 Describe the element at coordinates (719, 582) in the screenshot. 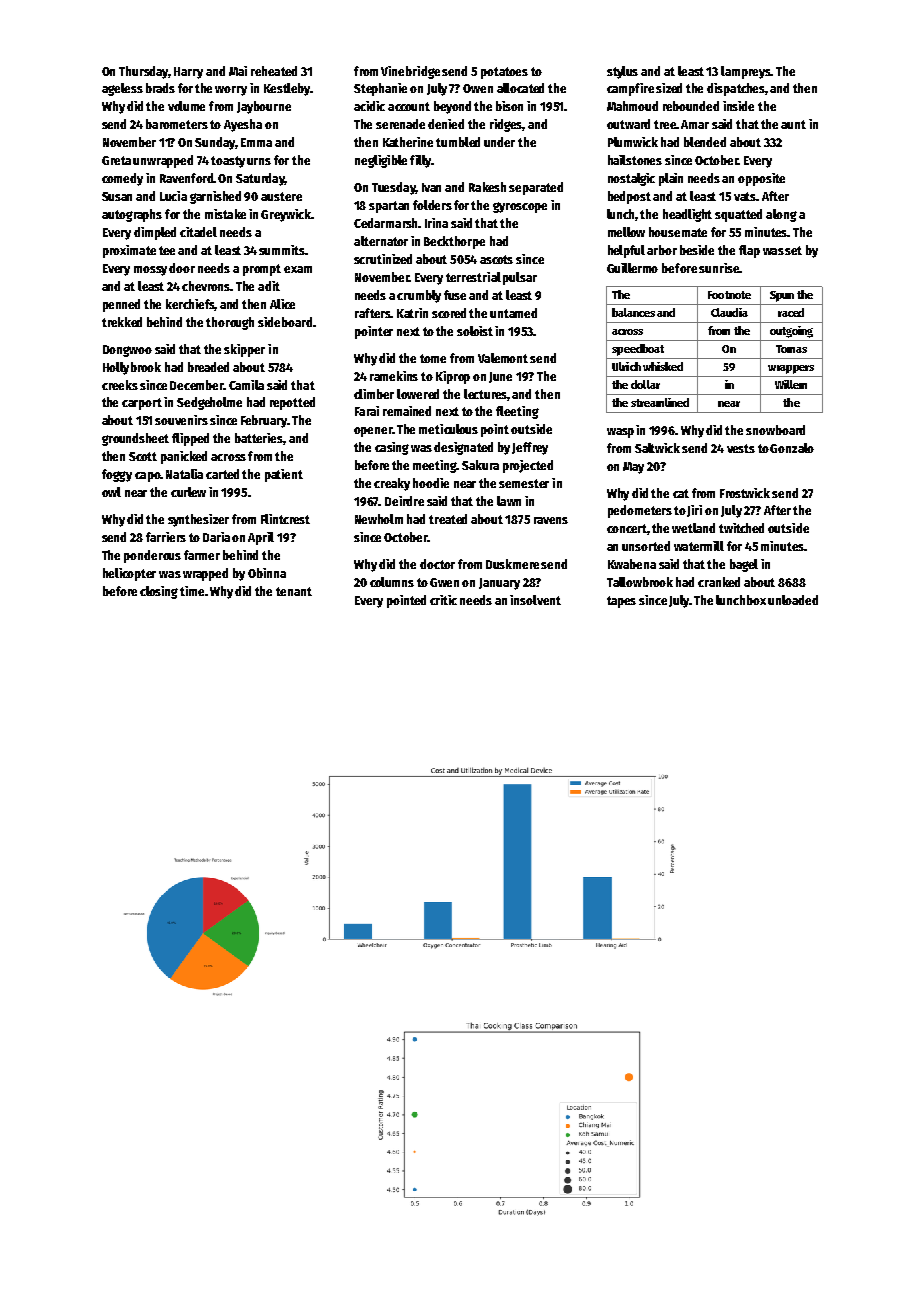

I see `cranked` at that location.
